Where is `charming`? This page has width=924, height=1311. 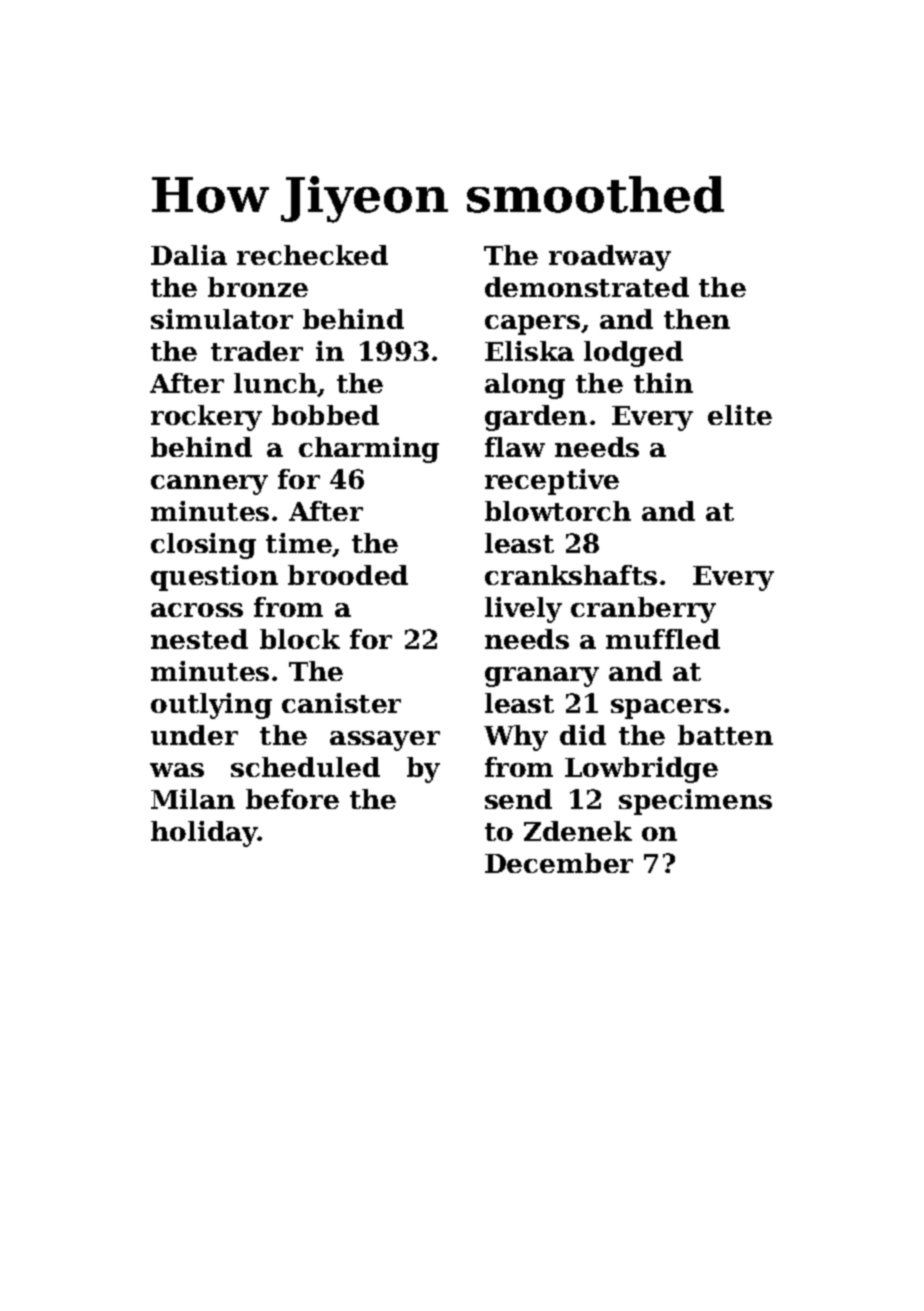
charming is located at coordinates (369, 450).
